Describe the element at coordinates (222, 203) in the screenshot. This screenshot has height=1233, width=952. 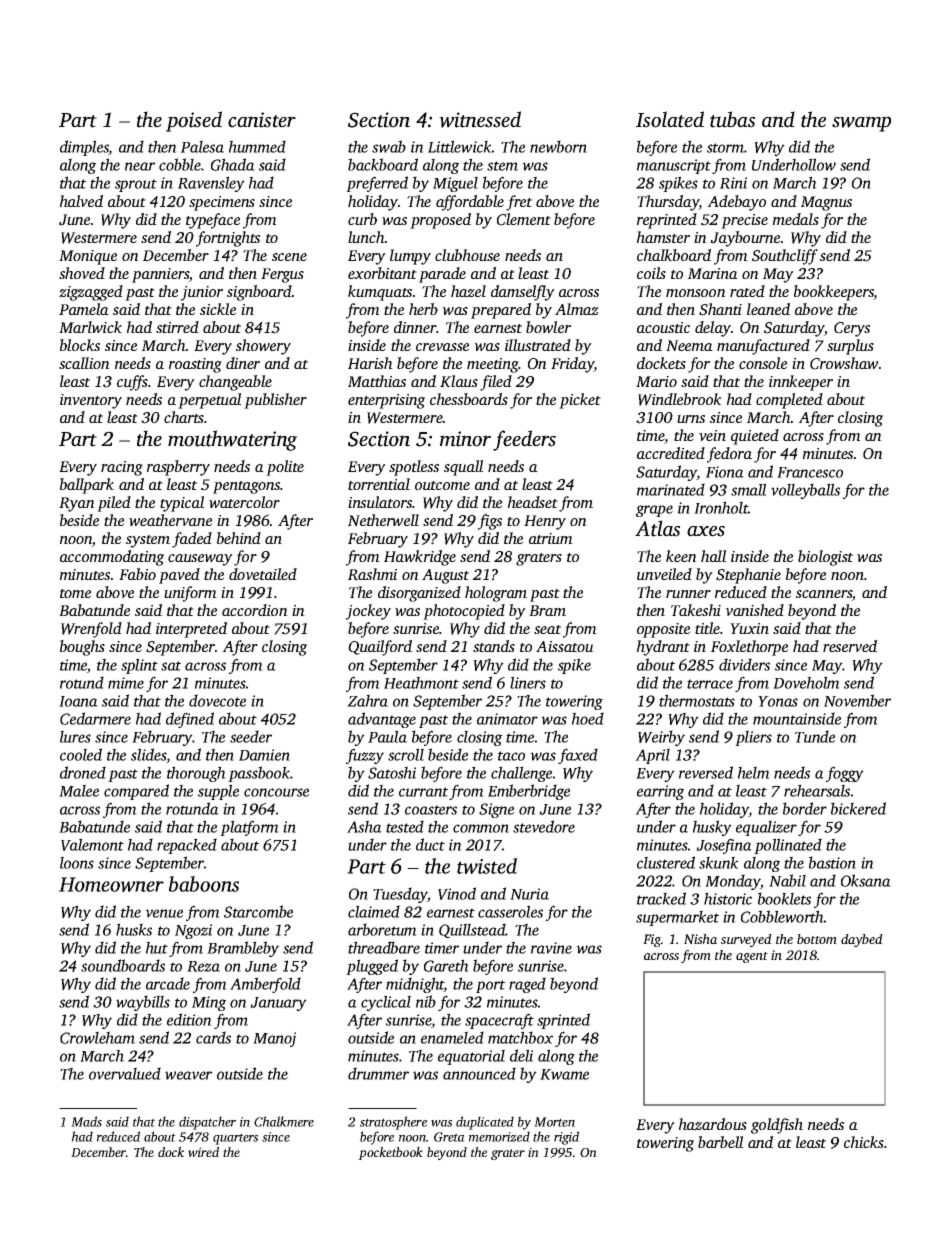
I see `specimens` at that location.
